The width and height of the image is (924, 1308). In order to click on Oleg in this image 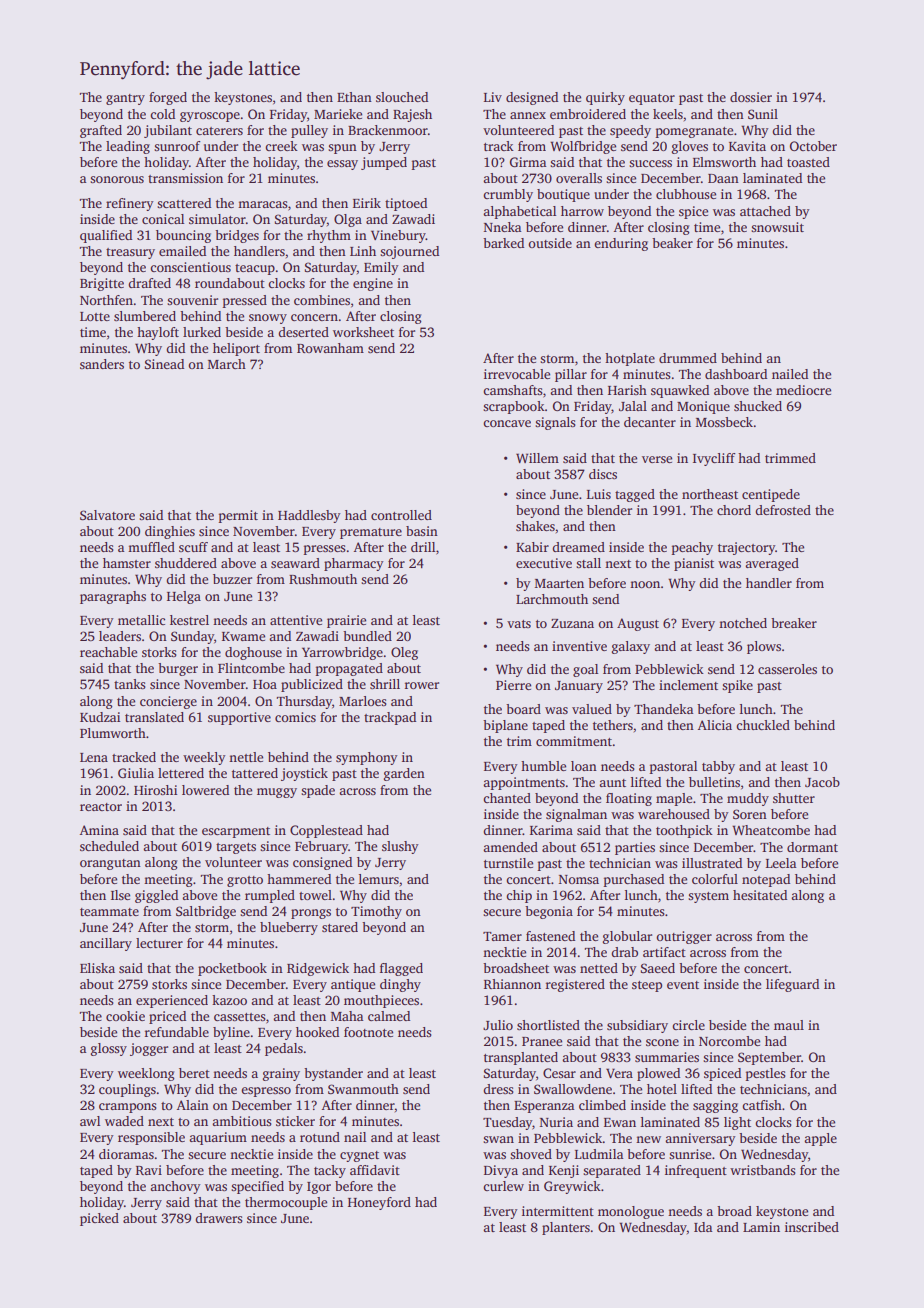, I will do `click(404, 653)`.
